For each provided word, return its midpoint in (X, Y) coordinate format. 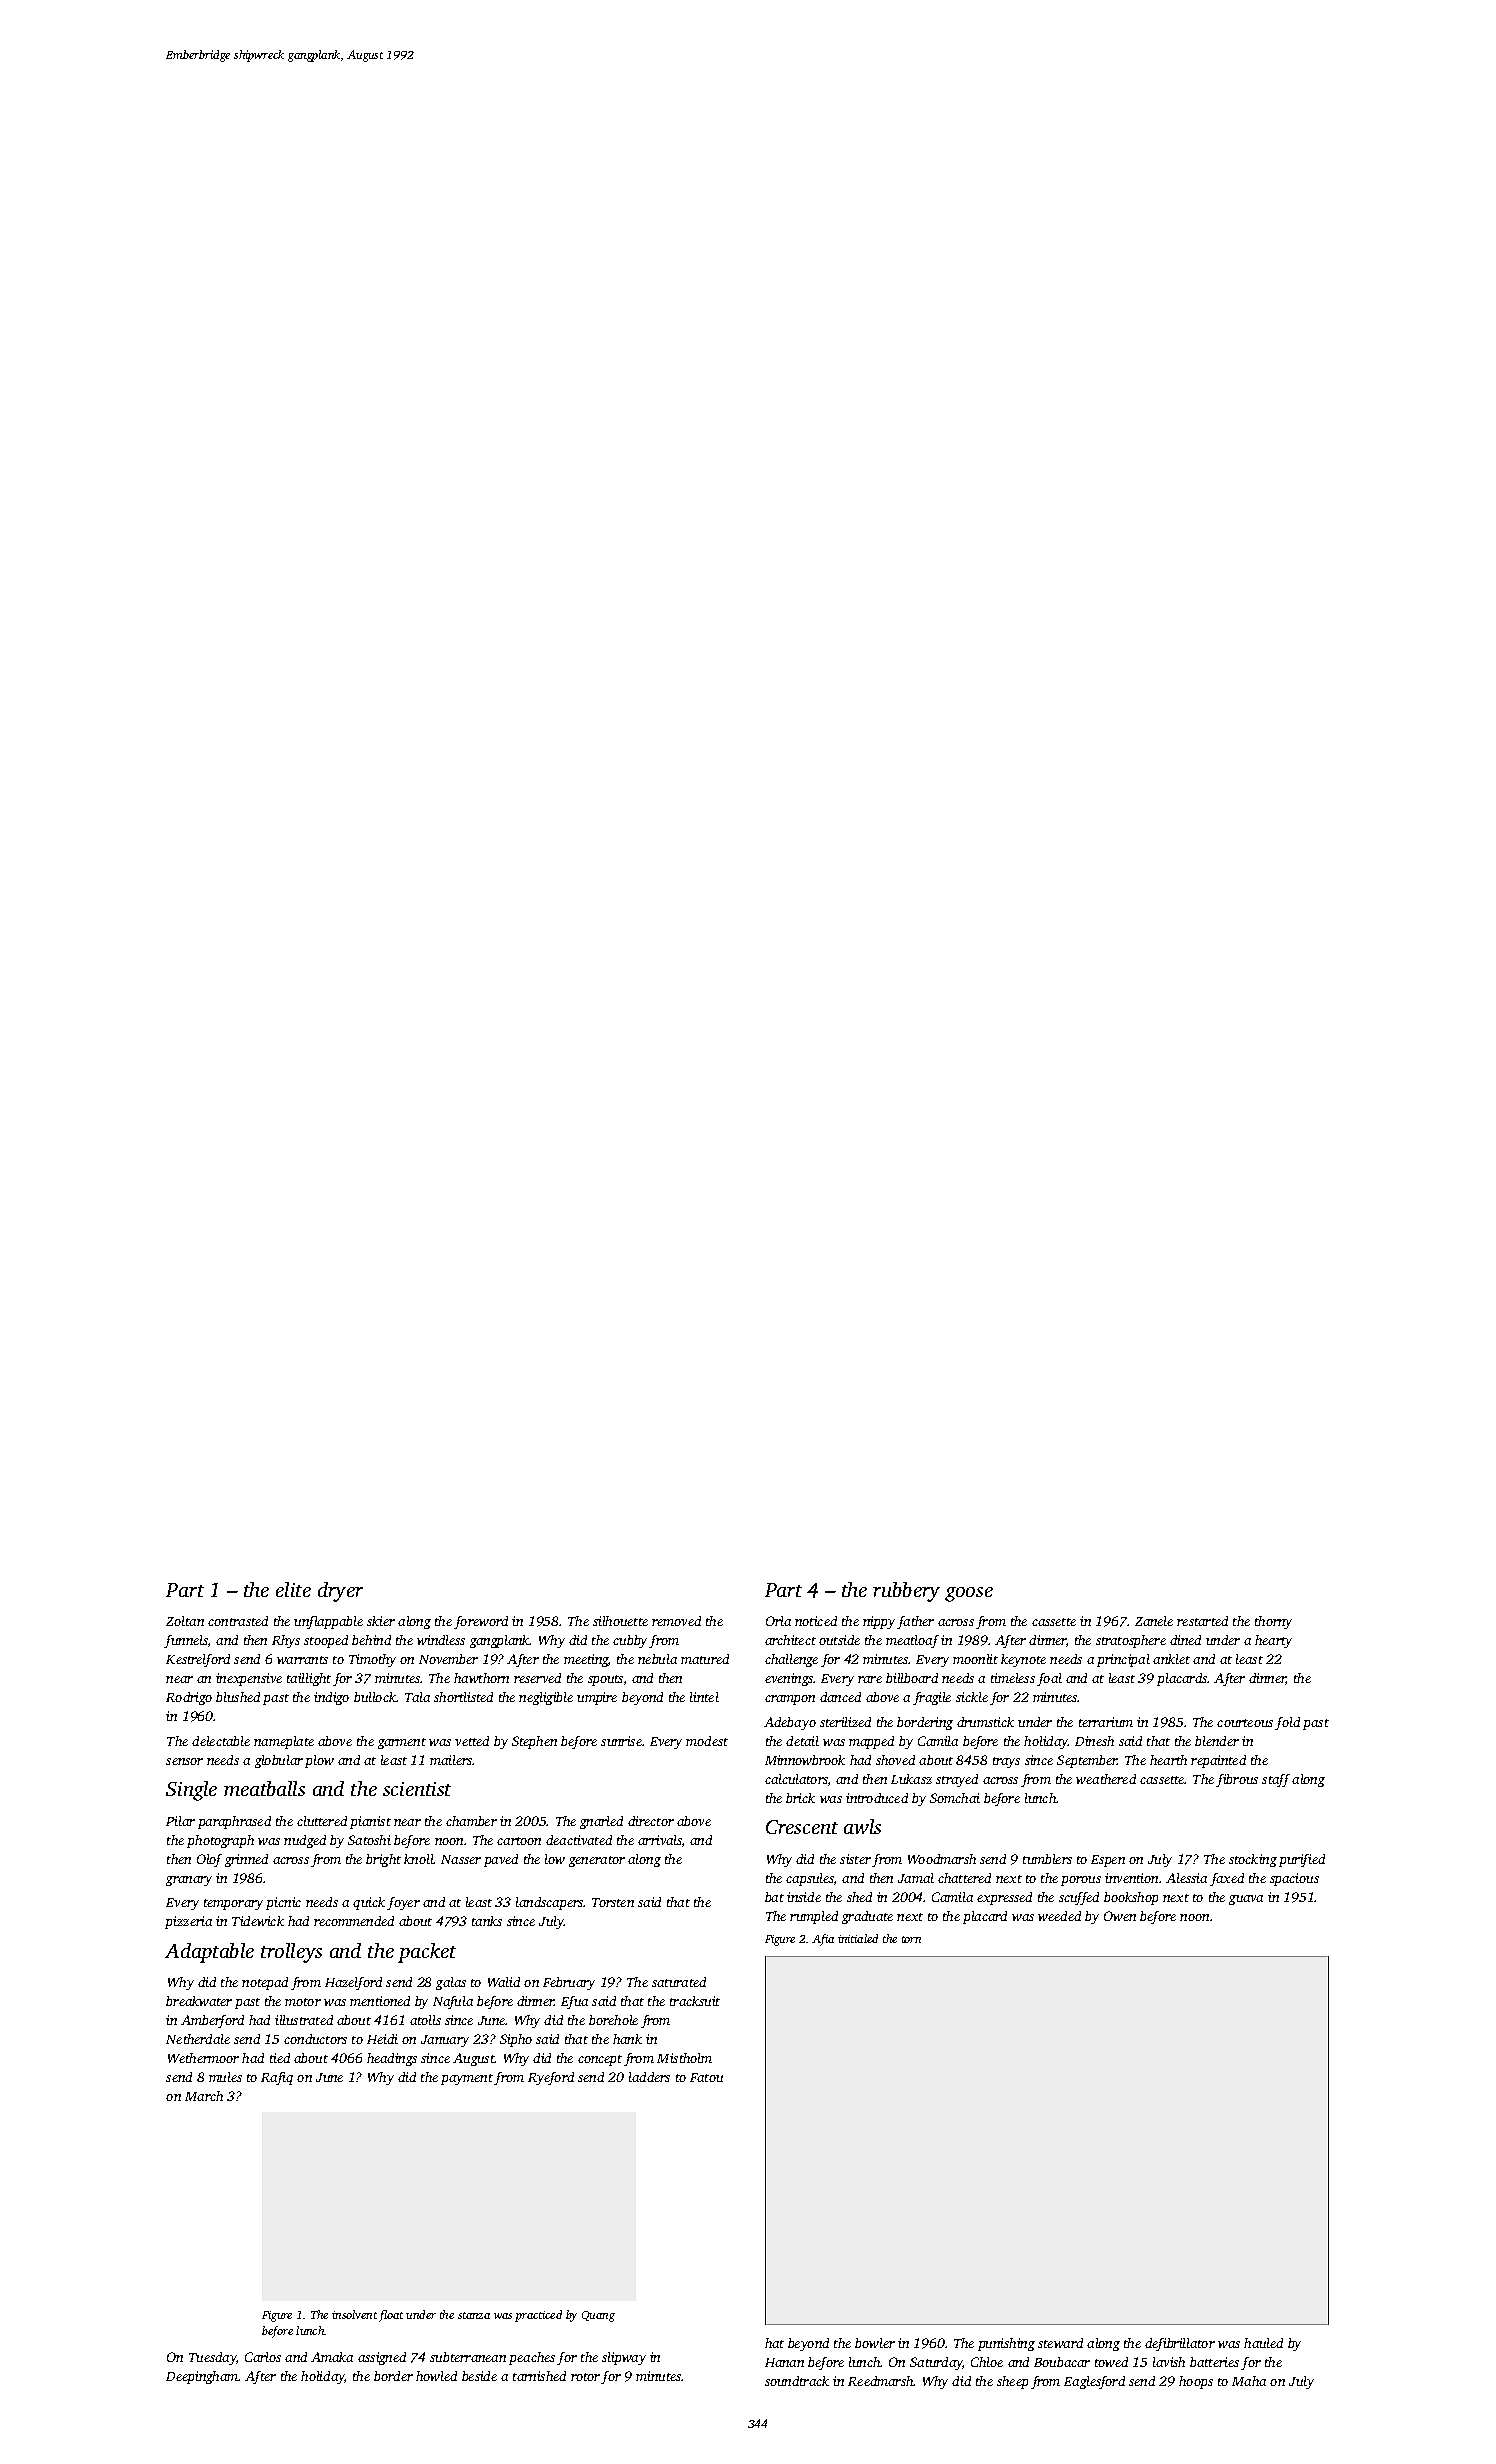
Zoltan (185, 1621)
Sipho (516, 2040)
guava (1246, 1900)
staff (1276, 1780)
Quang (598, 2316)
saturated (679, 1982)
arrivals (660, 1840)
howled (436, 2376)
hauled (1263, 2343)
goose (969, 1594)
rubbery (906, 1592)
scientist (417, 1789)
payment (467, 2079)
